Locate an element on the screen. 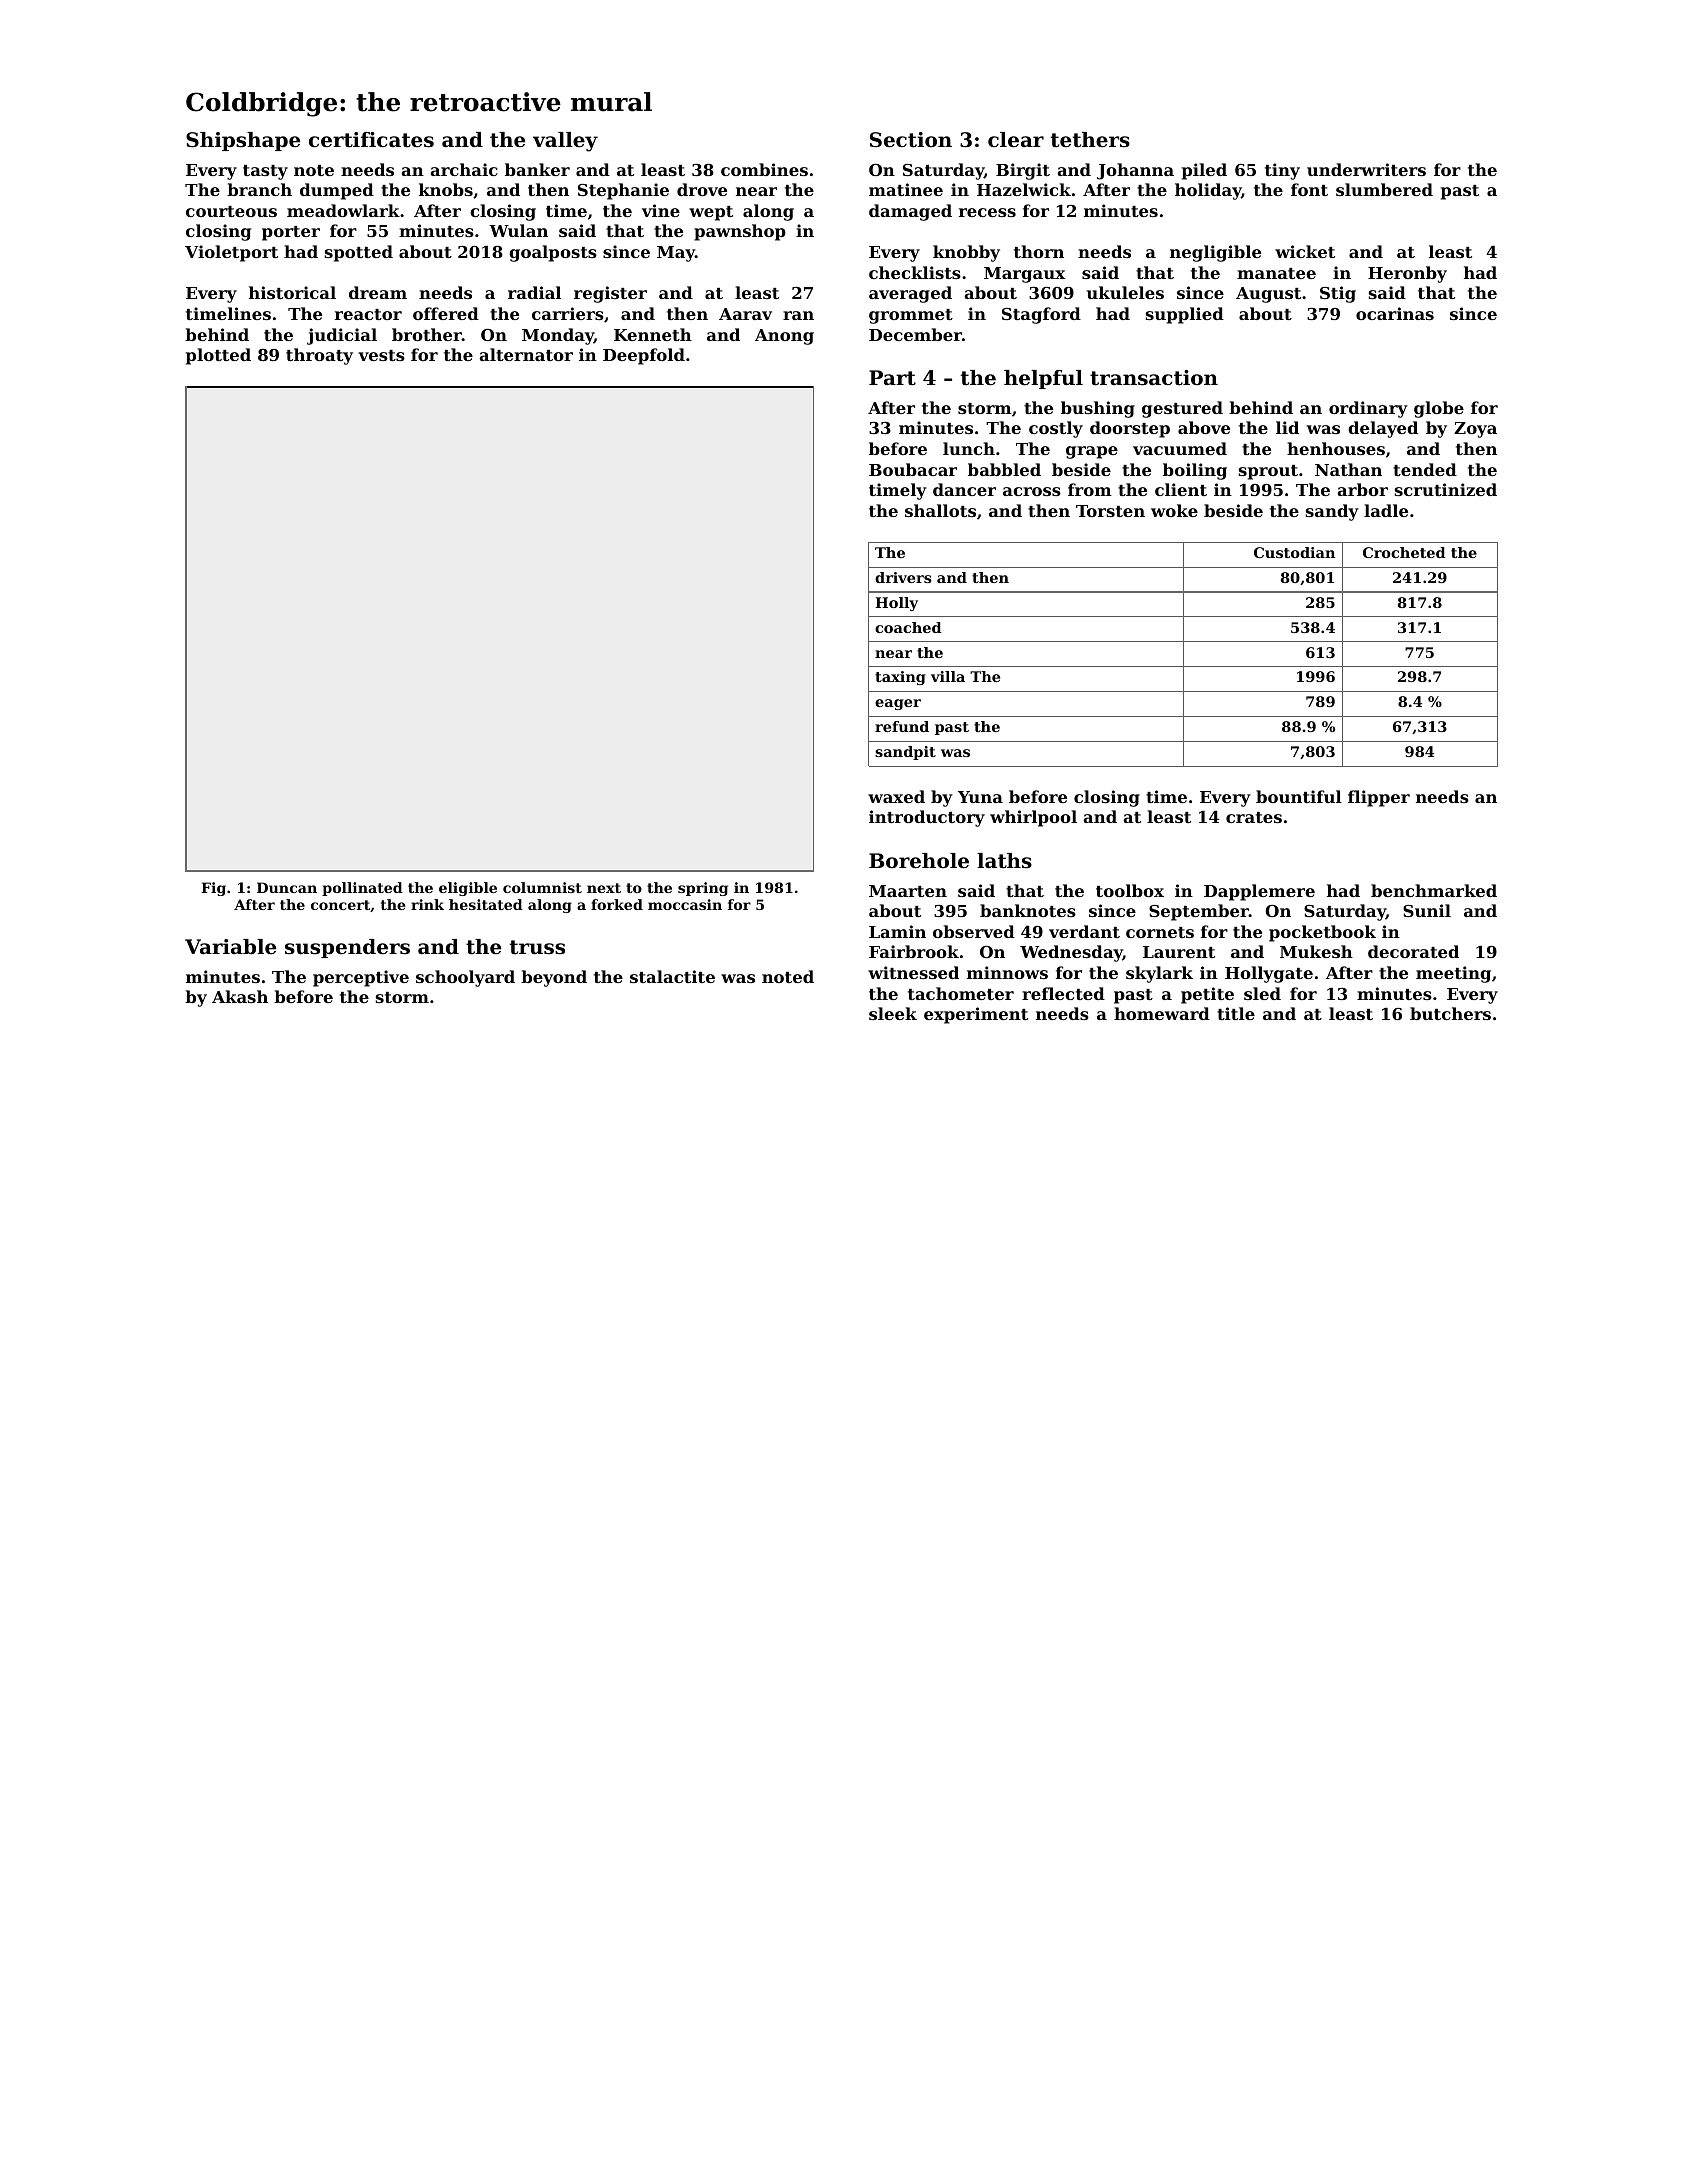  valley is located at coordinates (565, 142).
